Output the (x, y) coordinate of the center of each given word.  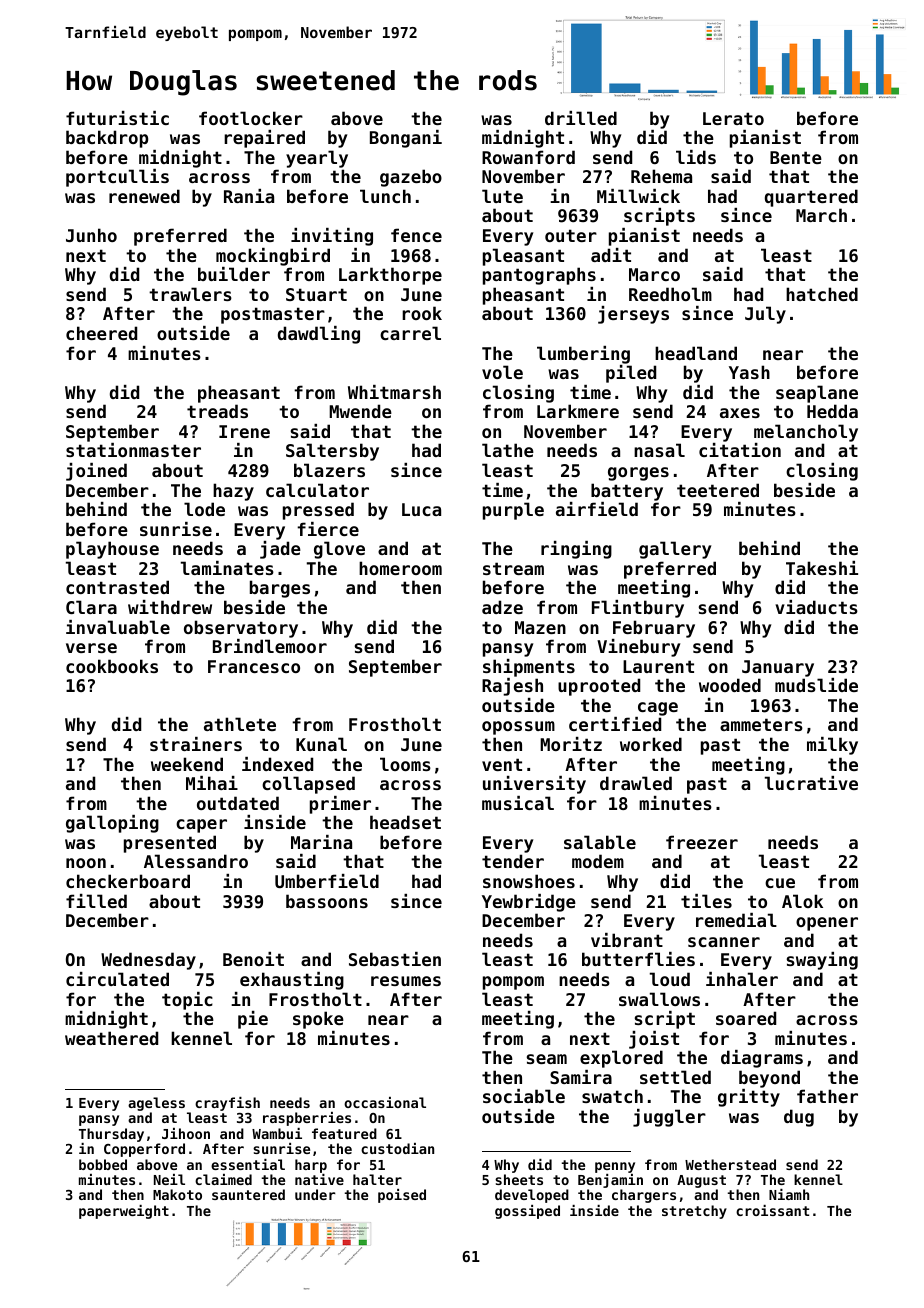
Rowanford (528, 157)
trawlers (190, 294)
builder (234, 274)
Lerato (733, 118)
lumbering (583, 355)
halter (377, 1179)
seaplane (817, 394)
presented (170, 844)
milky (832, 746)
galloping (112, 824)
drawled (636, 783)
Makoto (177, 1194)
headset (405, 822)
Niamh (789, 1194)
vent (502, 764)
